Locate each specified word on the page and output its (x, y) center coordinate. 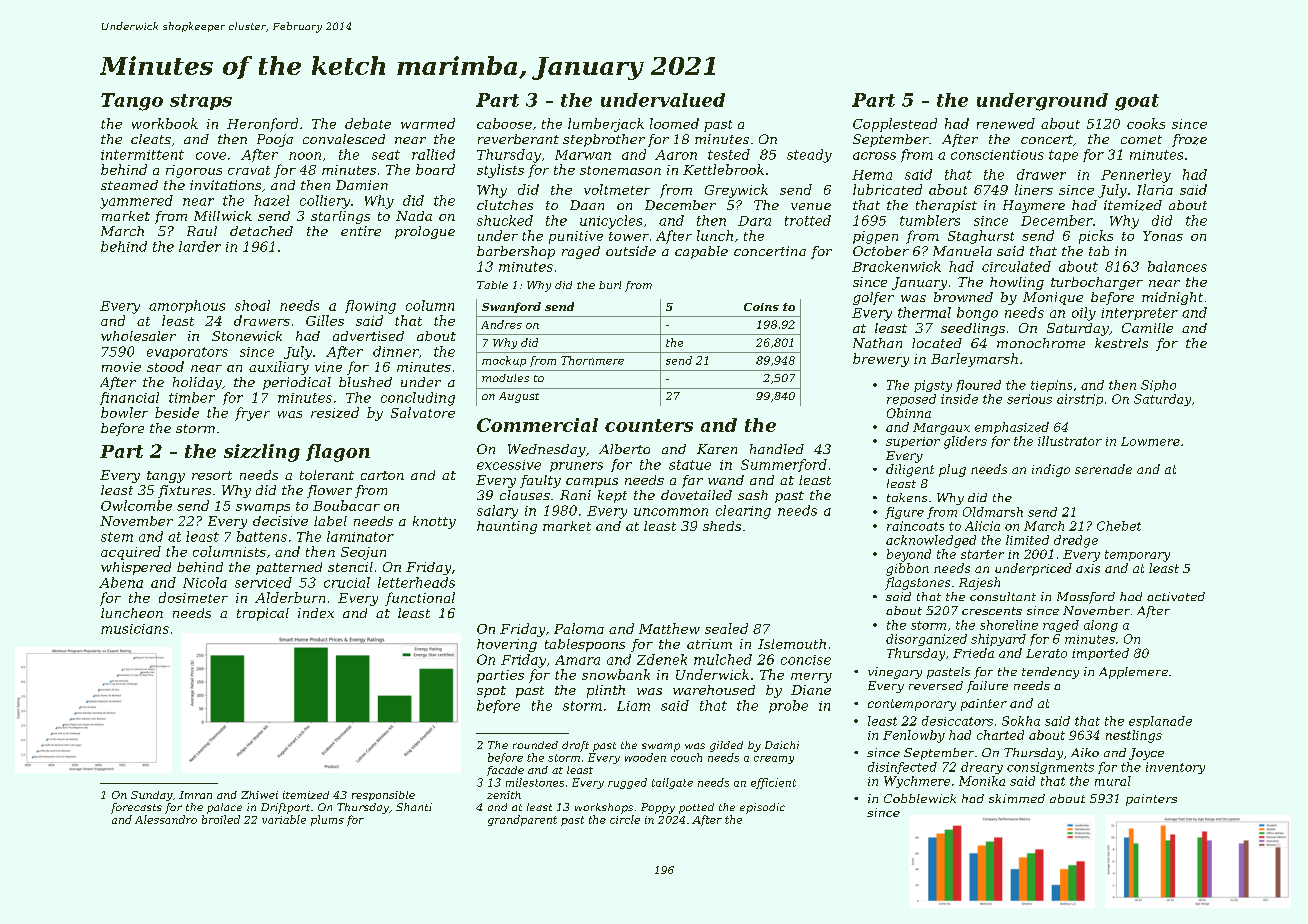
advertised (368, 336)
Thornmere (592, 360)
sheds (722, 526)
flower (329, 491)
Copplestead (895, 125)
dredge (1076, 541)
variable (284, 819)
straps (201, 102)
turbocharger (1097, 283)
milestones (535, 782)
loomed (674, 123)
